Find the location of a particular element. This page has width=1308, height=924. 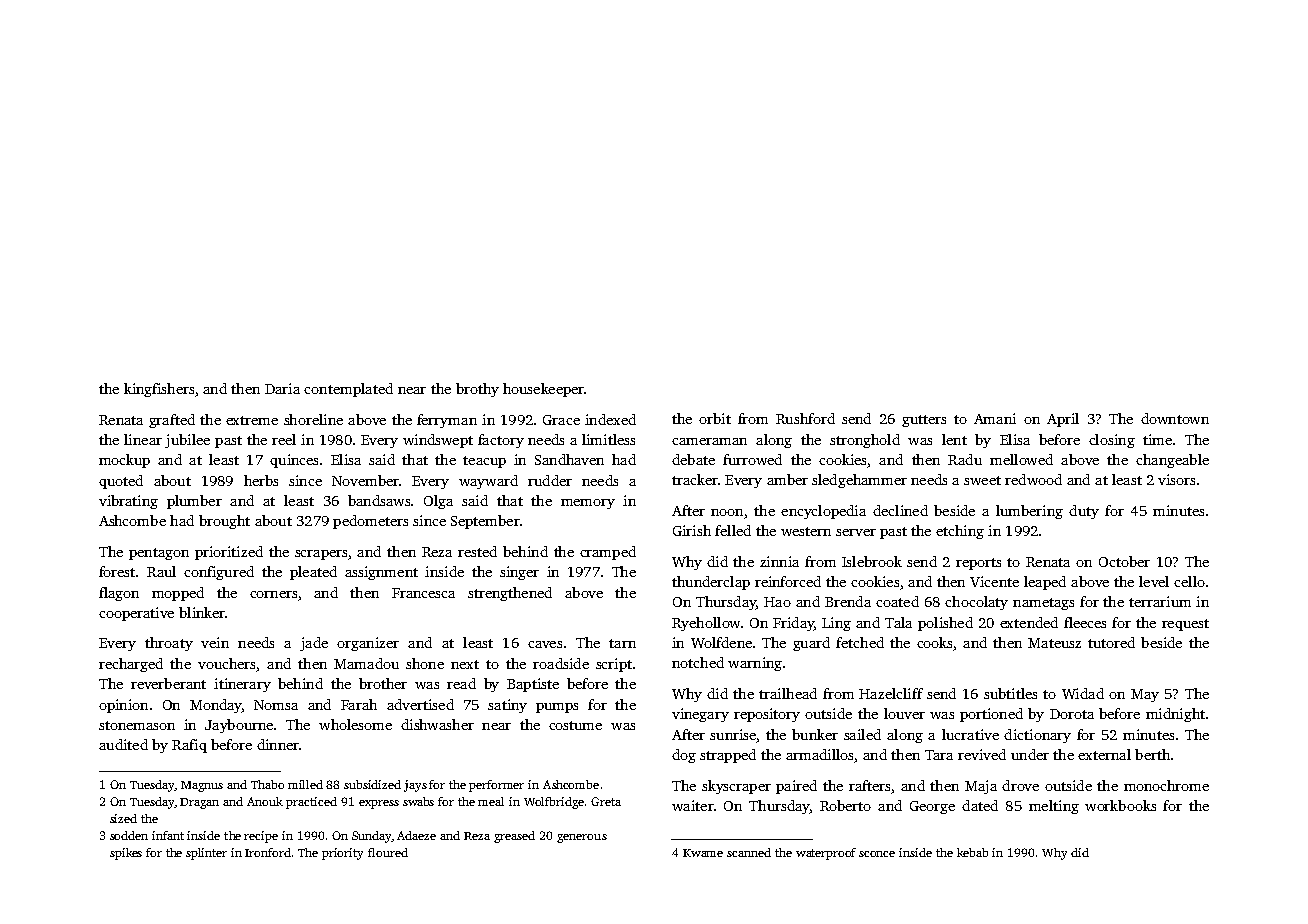

Rushford is located at coordinates (805, 418).
